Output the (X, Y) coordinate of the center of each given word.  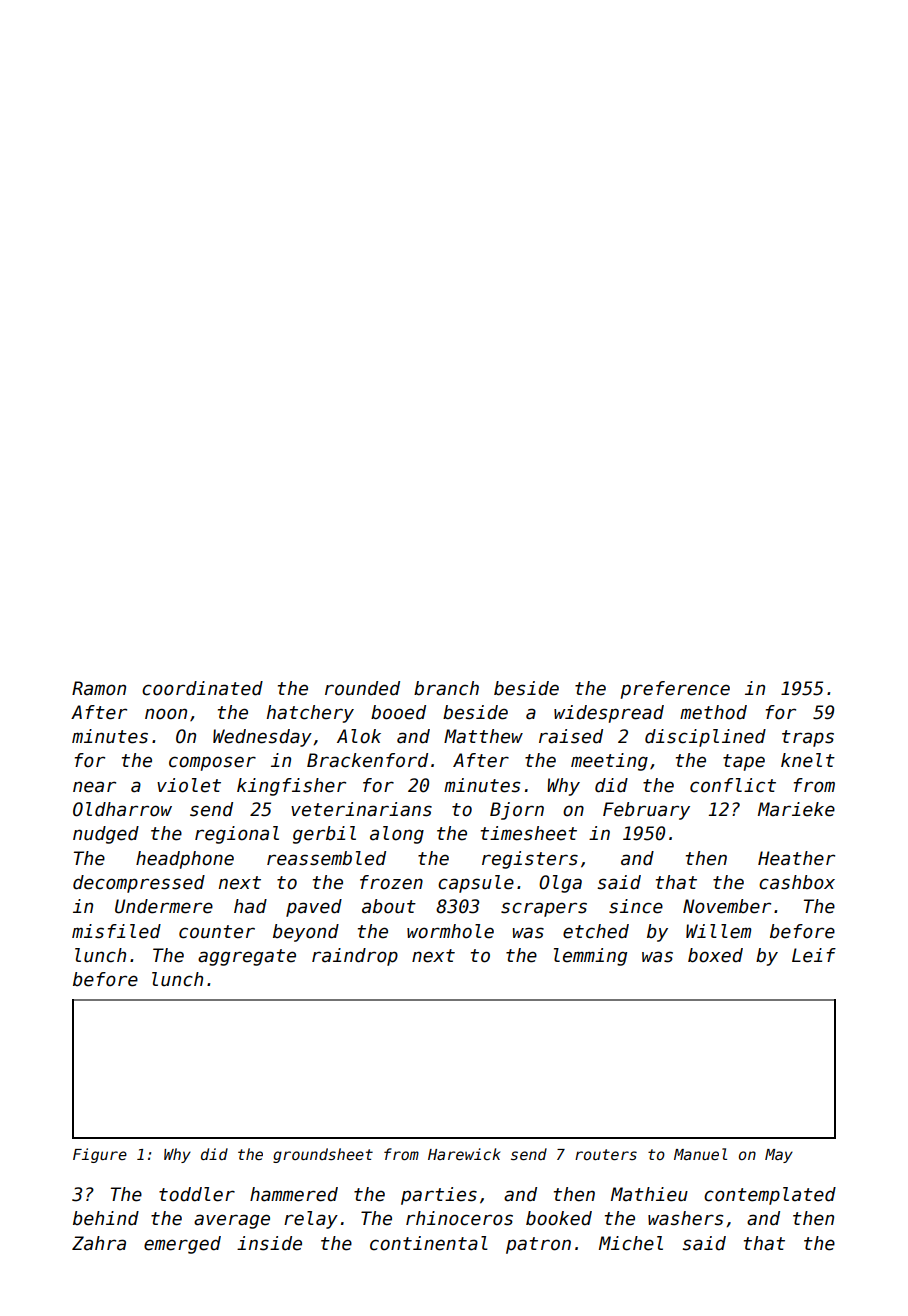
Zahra (99, 1243)
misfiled (116, 931)
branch (446, 688)
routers (606, 1154)
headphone (185, 860)
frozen (391, 882)
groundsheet (323, 1155)
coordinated (202, 688)
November (727, 906)
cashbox (797, 882)
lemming (590, 957)
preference (675, 690)
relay (311, 1220)
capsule (476, 884)
